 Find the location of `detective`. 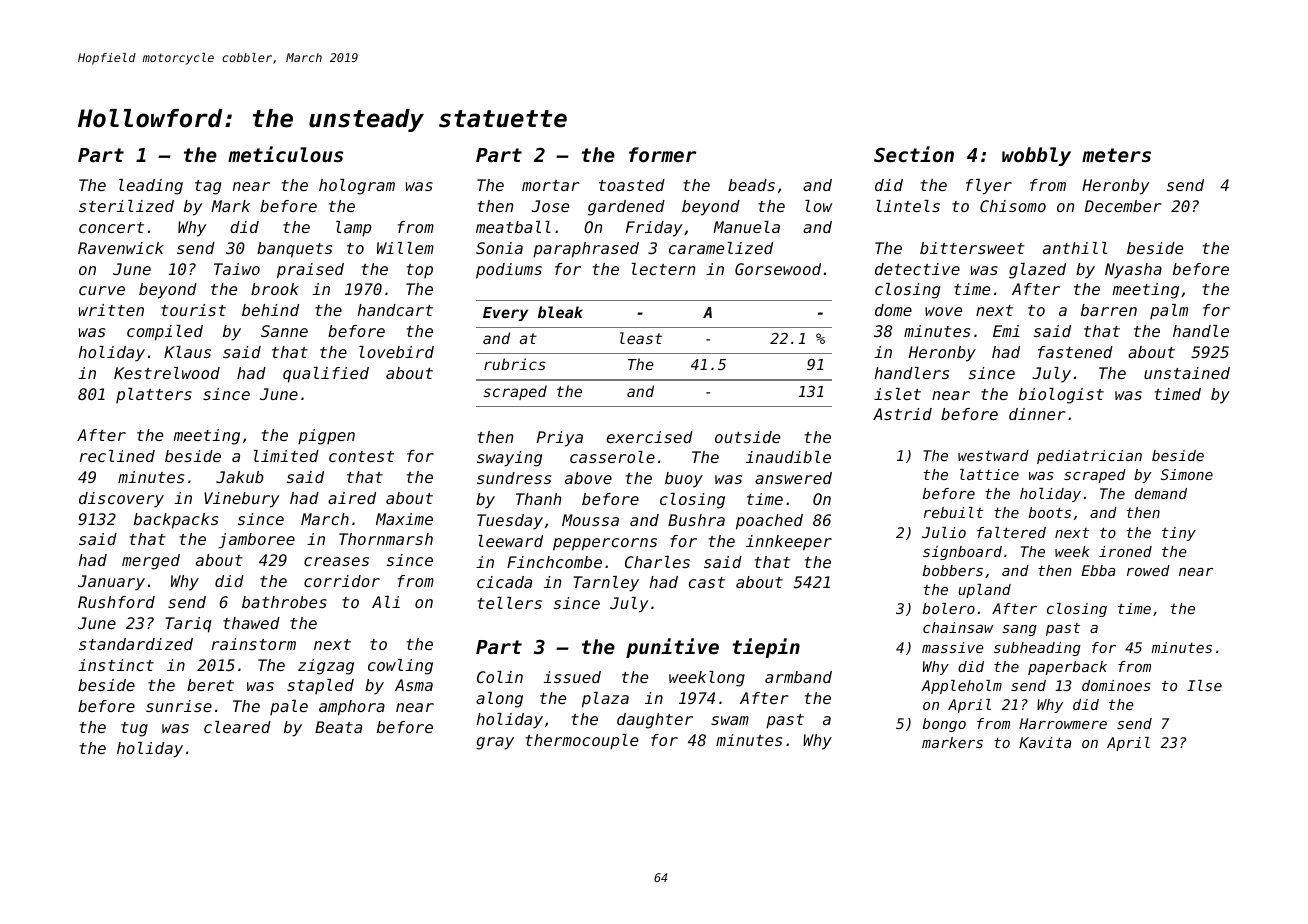

detective is located at coordinates (917, 269).
